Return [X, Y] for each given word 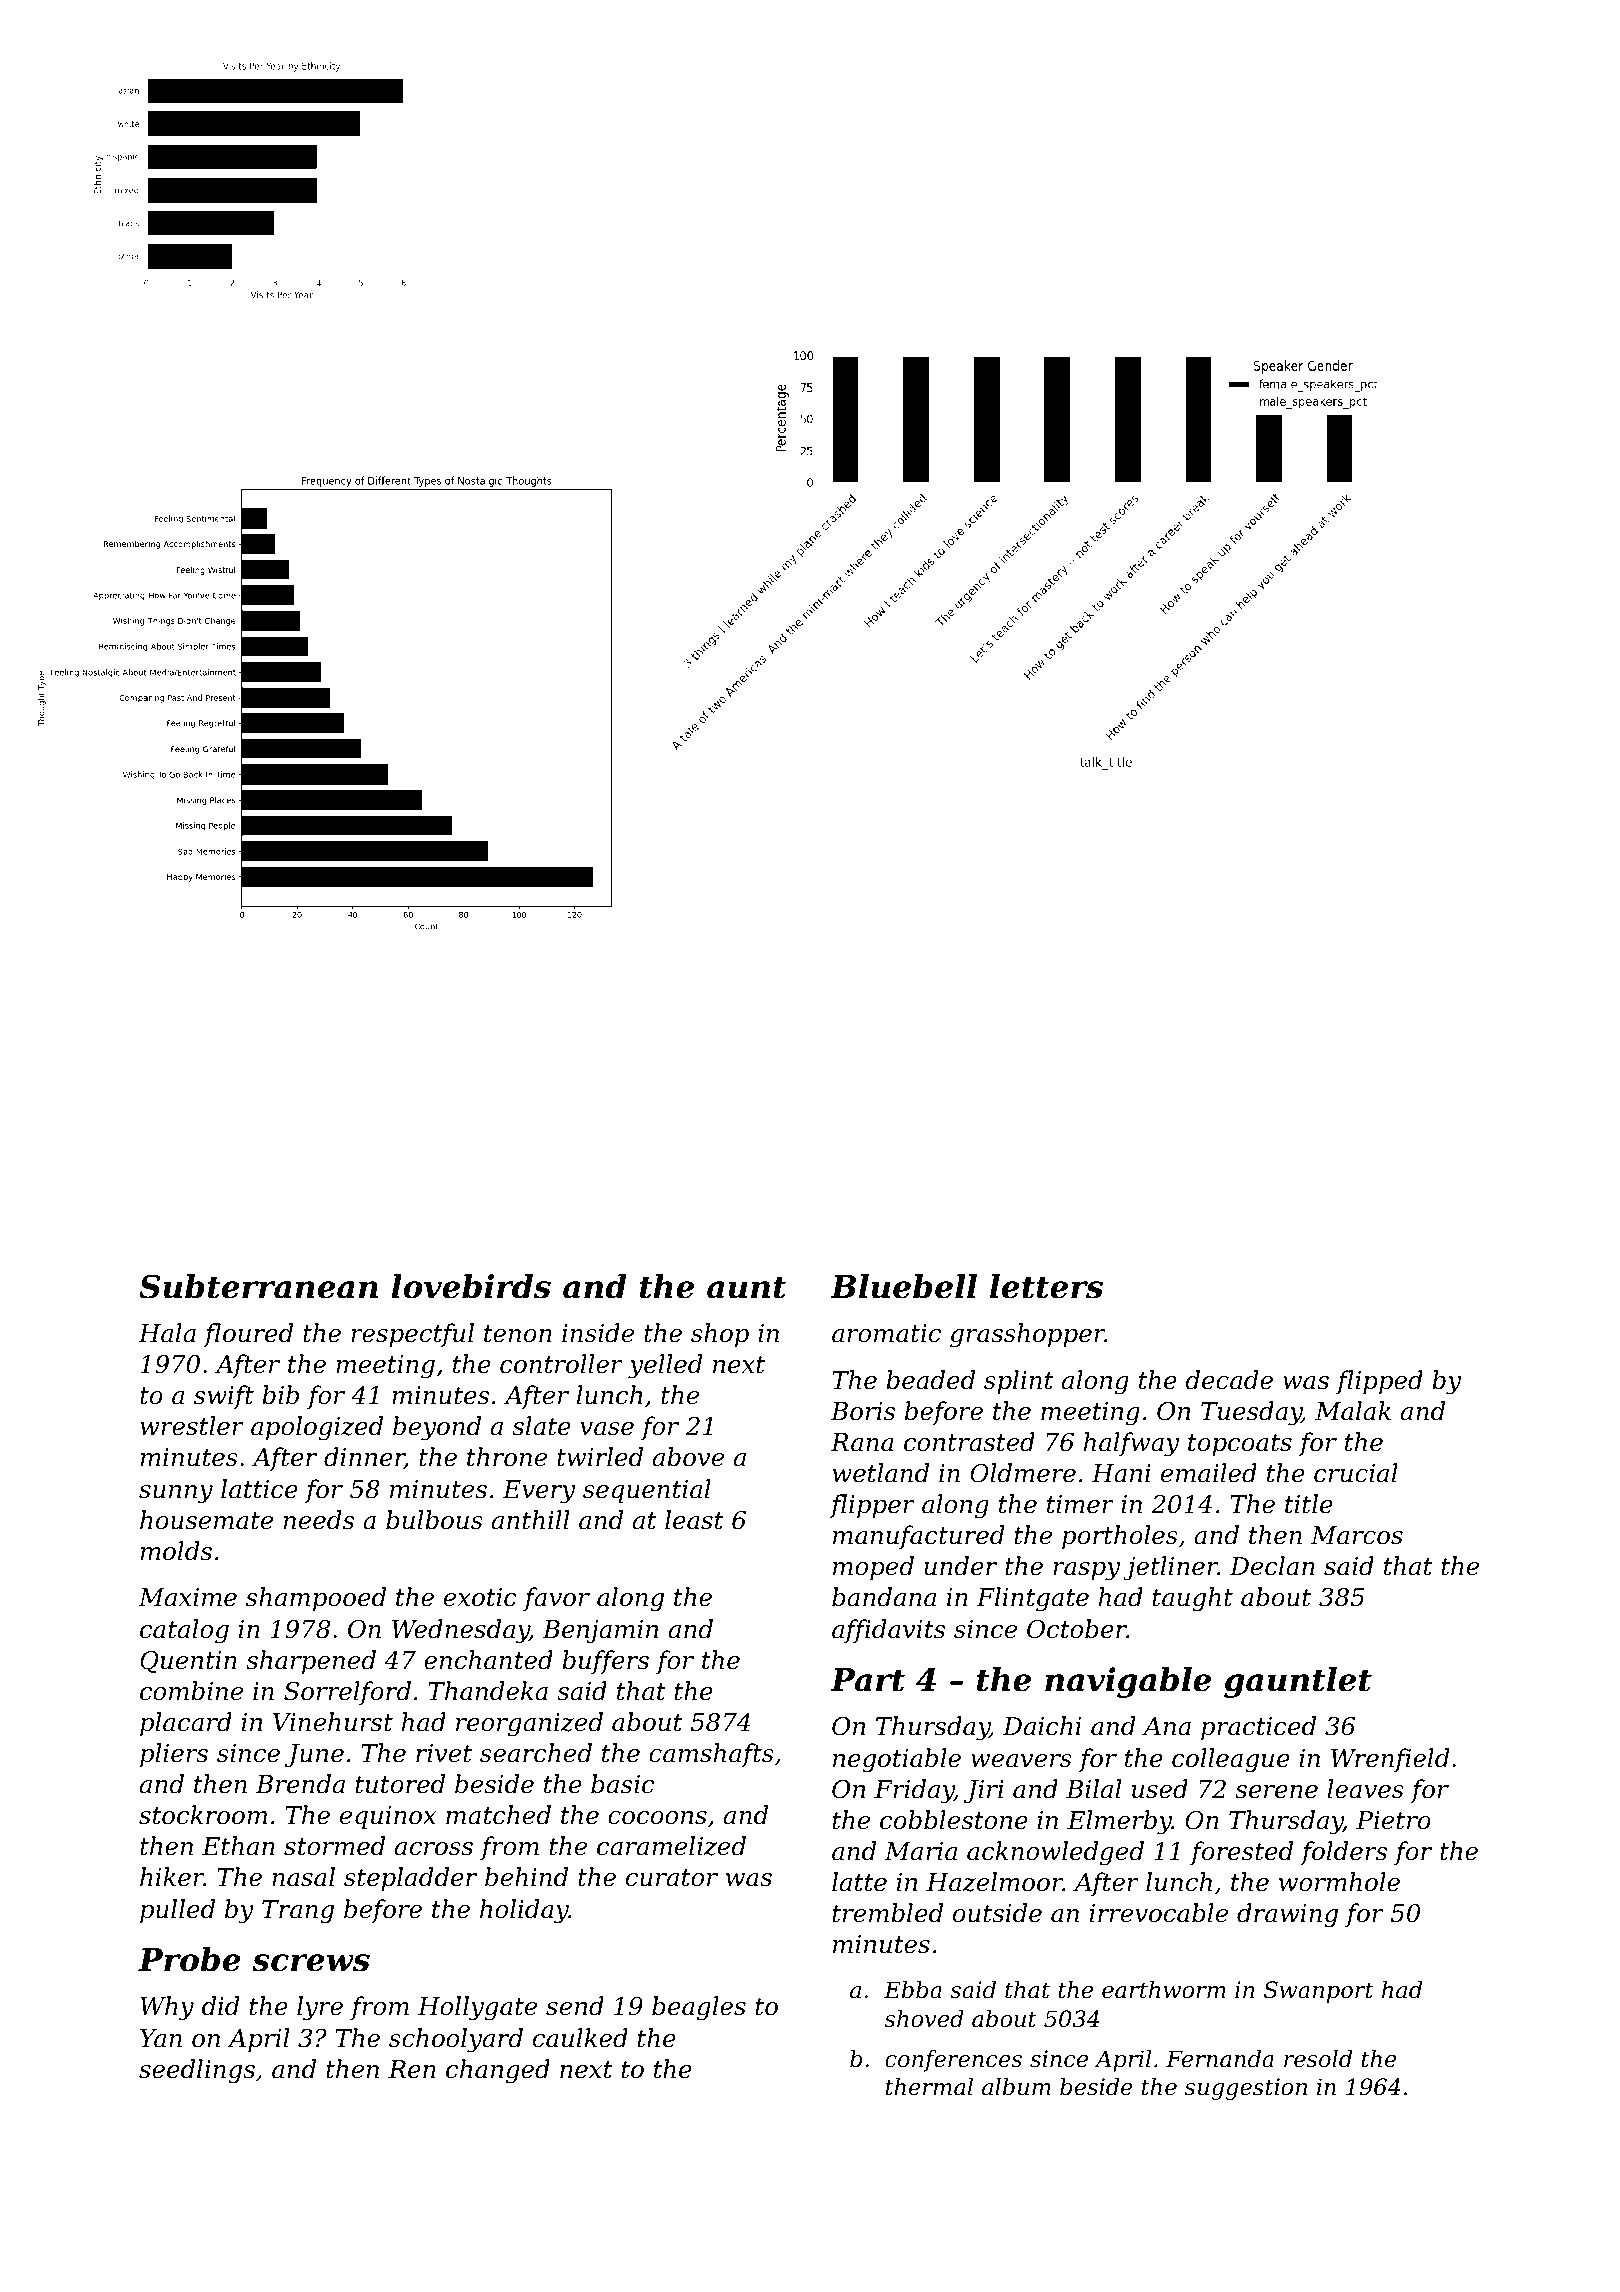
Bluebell [903, 1286]
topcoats [1240, 1445]
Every [539, 1492]
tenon [518, 1334]
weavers [1021, 1761]
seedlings [197, 2071]
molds [176, 1551]
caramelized [671, 1846]
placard [186, 1724]
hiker [172, 1877]
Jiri [984, 1791]
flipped [1379, 1382]
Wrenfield [1390, 1760]
